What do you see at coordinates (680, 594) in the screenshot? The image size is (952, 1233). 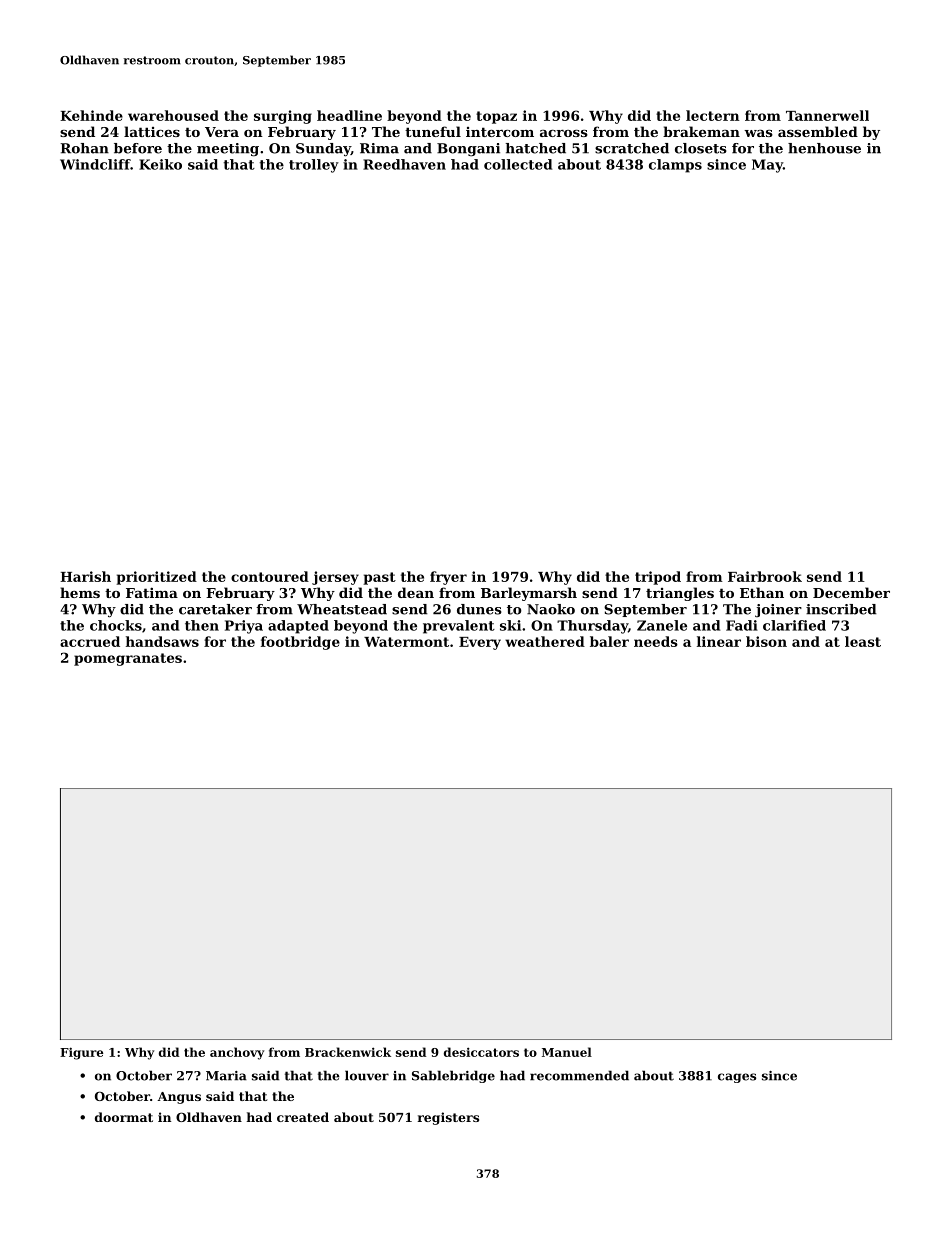 I see `triangles` at bounding box center [680, 594].
